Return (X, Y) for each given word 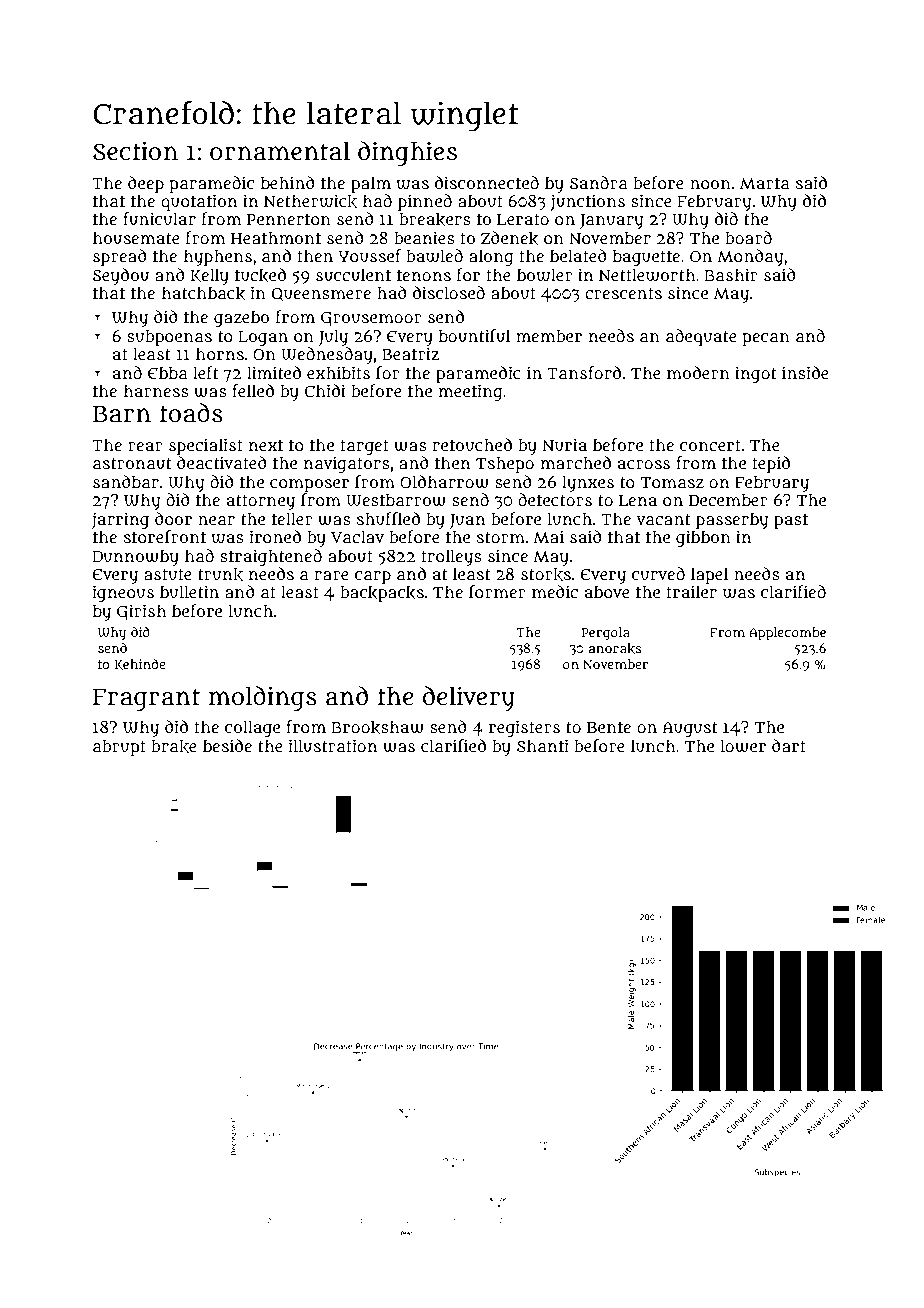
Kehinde (139, 665)
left (206, 373)
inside (805, 372)
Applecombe (787, 634)
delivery (469, 698)
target (364, 447)
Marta (765, 183)
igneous (123, 593)
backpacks (382, 593)
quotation (199, 202)
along (491, 257)
